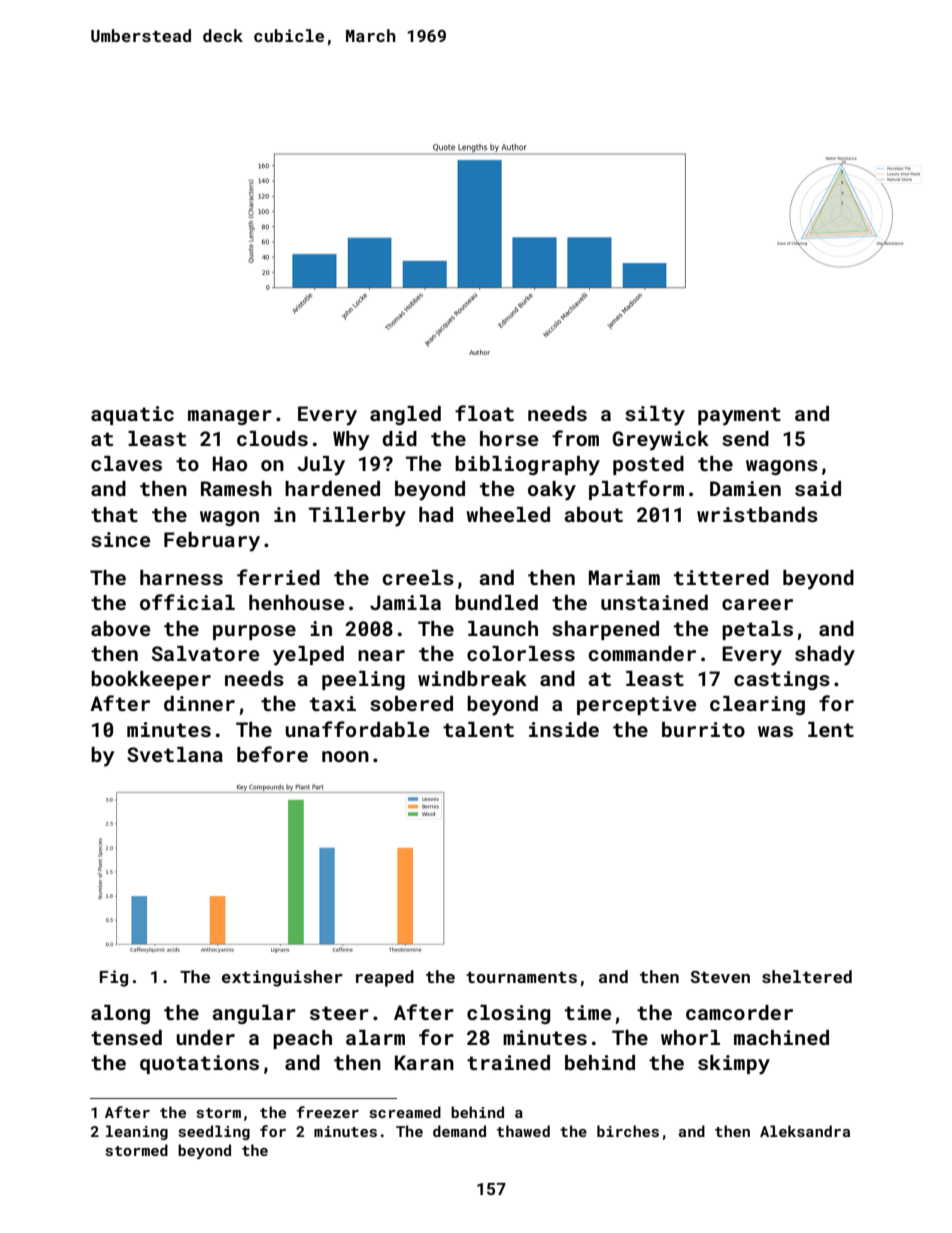 The image size is (952, 1233). What do you see at coordinates (628, 1131) in the document?
I see `birches` at bounding box center [628, 1131].
